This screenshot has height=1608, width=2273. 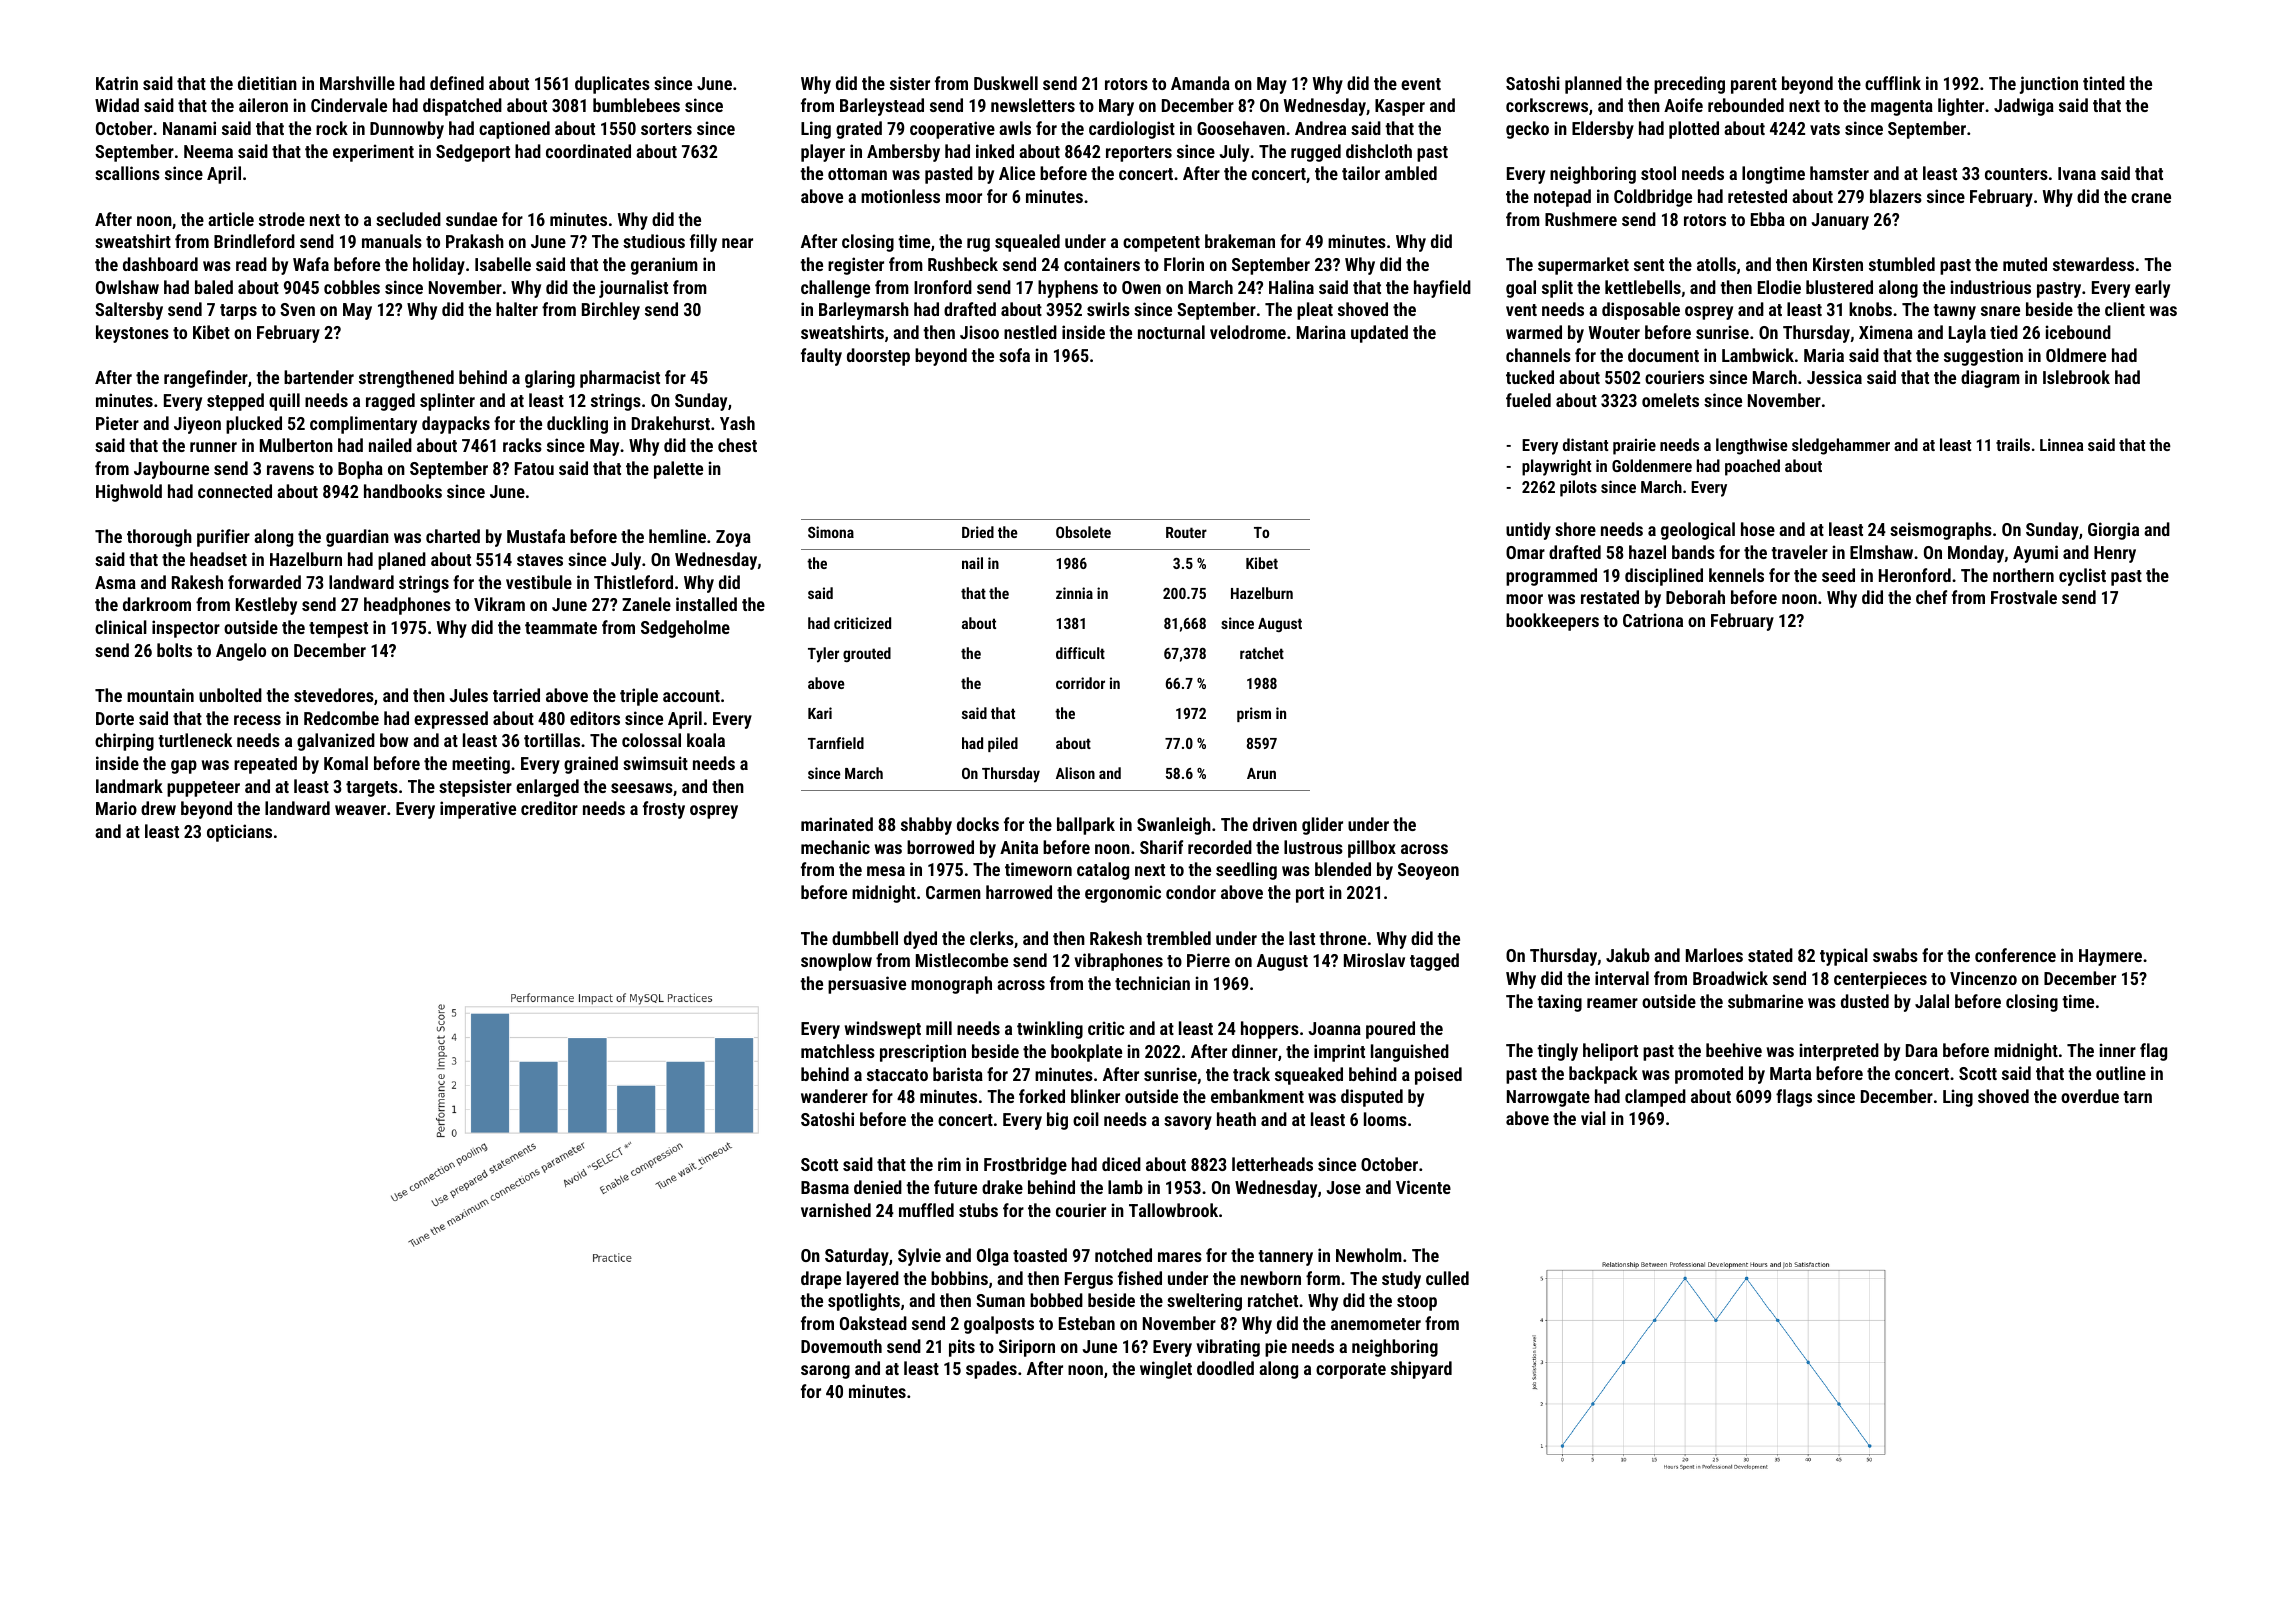 I want to click on cufflink, so click(x=1893, y=83).
